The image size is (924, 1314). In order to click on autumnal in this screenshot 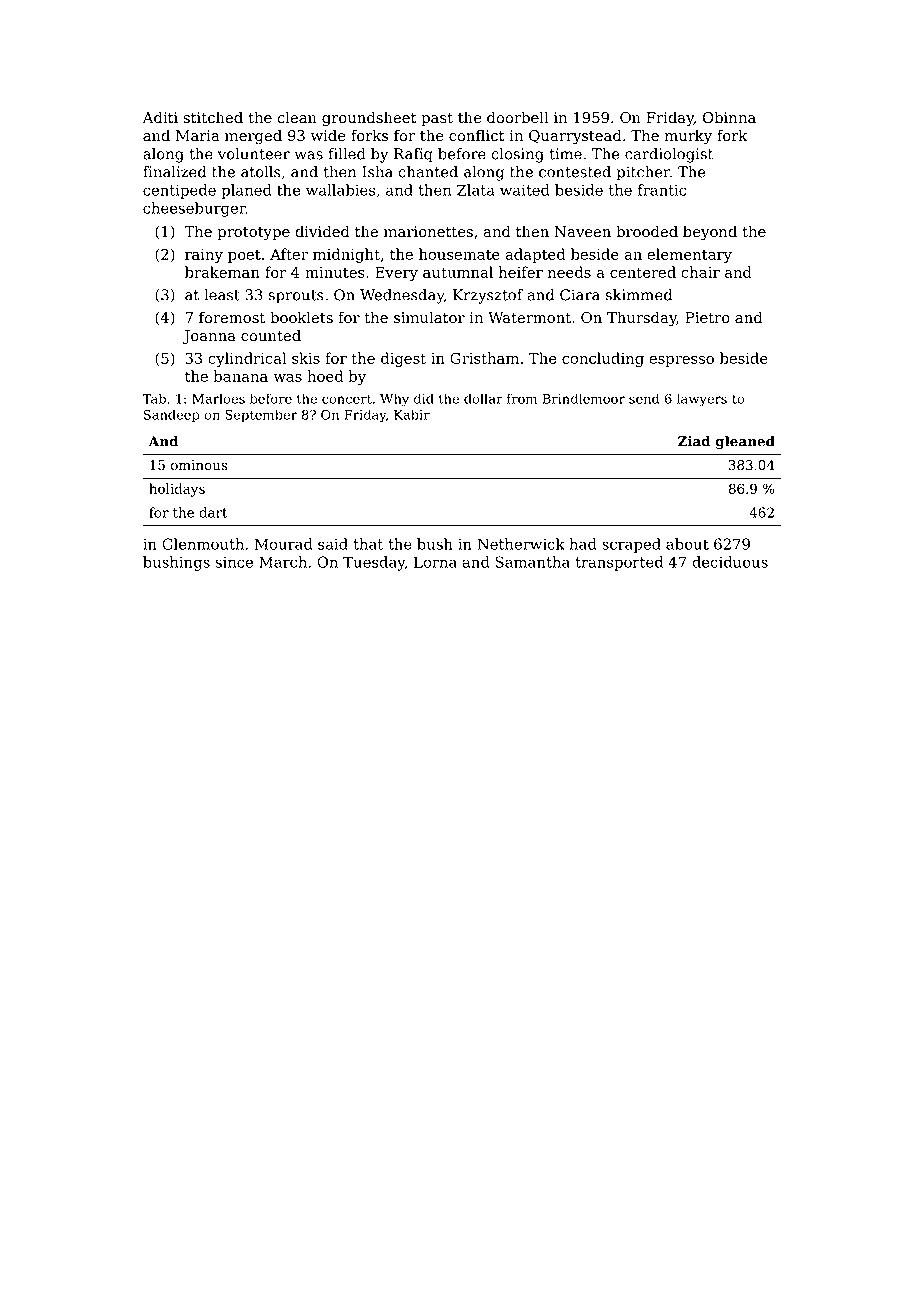, I will do `click(458, 272)`.
